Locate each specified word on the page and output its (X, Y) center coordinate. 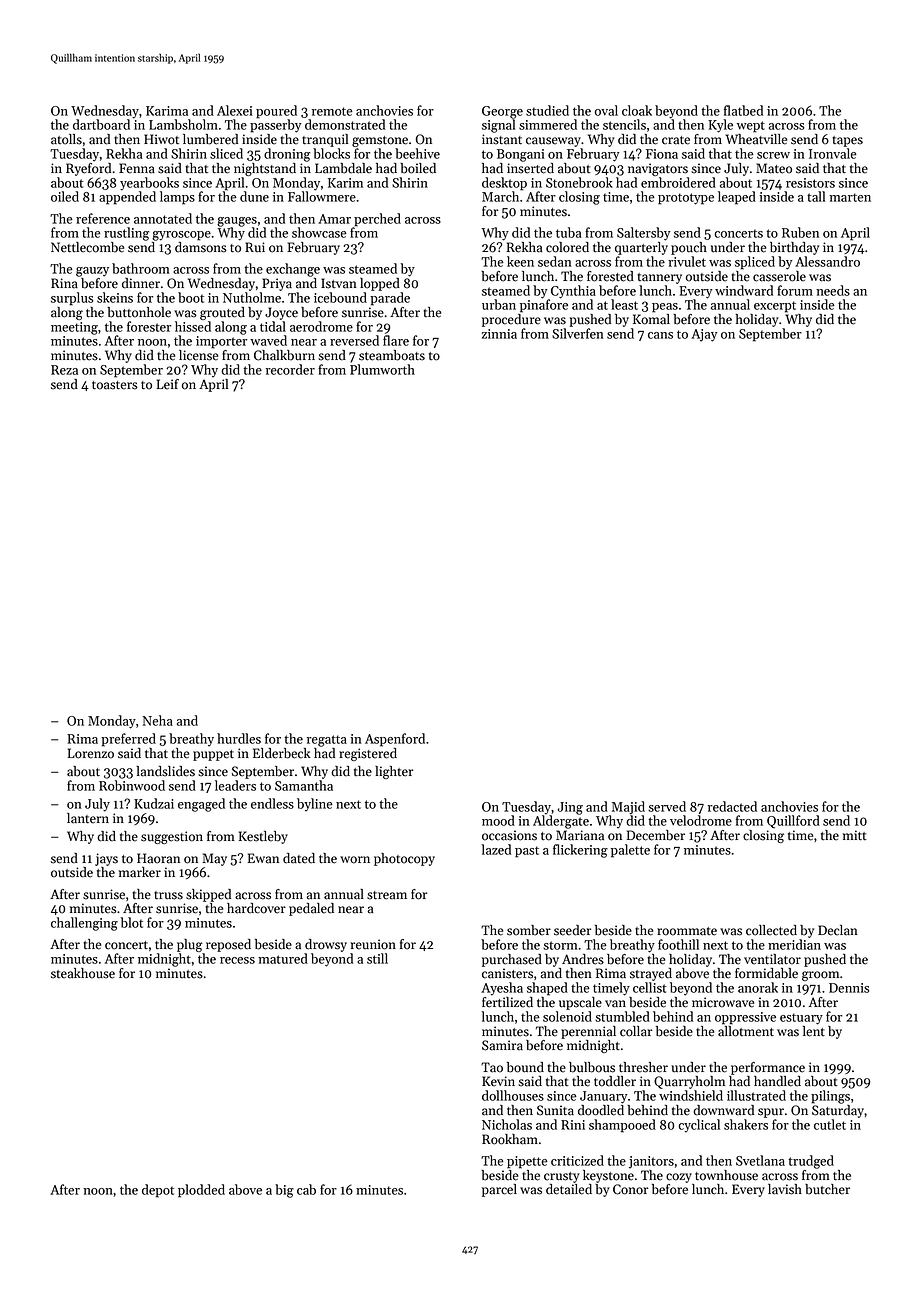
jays (106, 859)
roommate (687, 931)
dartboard (101, 124)
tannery (659, 278)
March (500, 196)
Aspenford (395, 740)
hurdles (239, 738)
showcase (319, 232)
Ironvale (833, 153)
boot (191, 297)
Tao (492, 1067)
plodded (201, 1191)
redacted (732, 806)
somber (529, 930)
